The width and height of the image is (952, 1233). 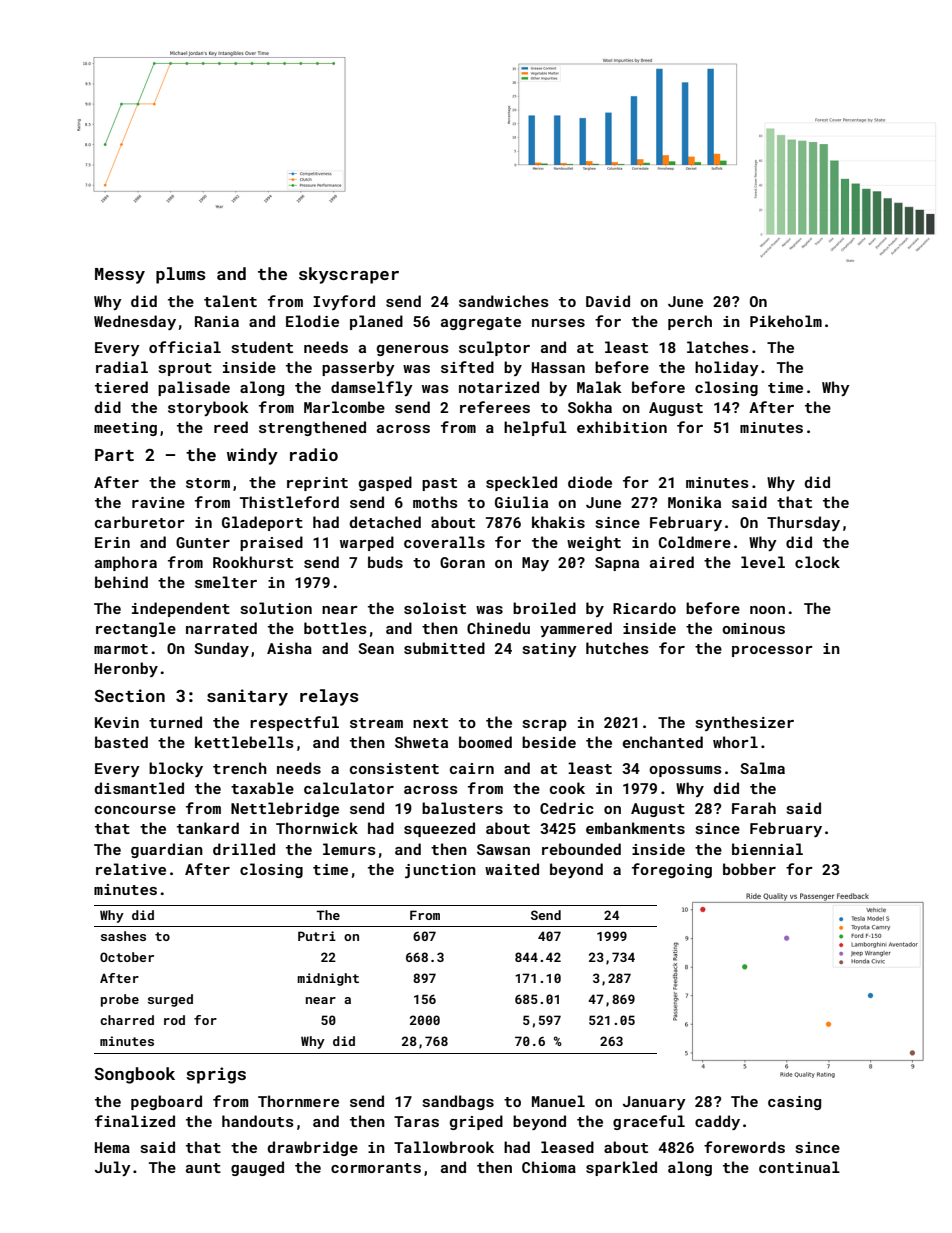 I want to click on Monika, so click(x=694, y=502).
